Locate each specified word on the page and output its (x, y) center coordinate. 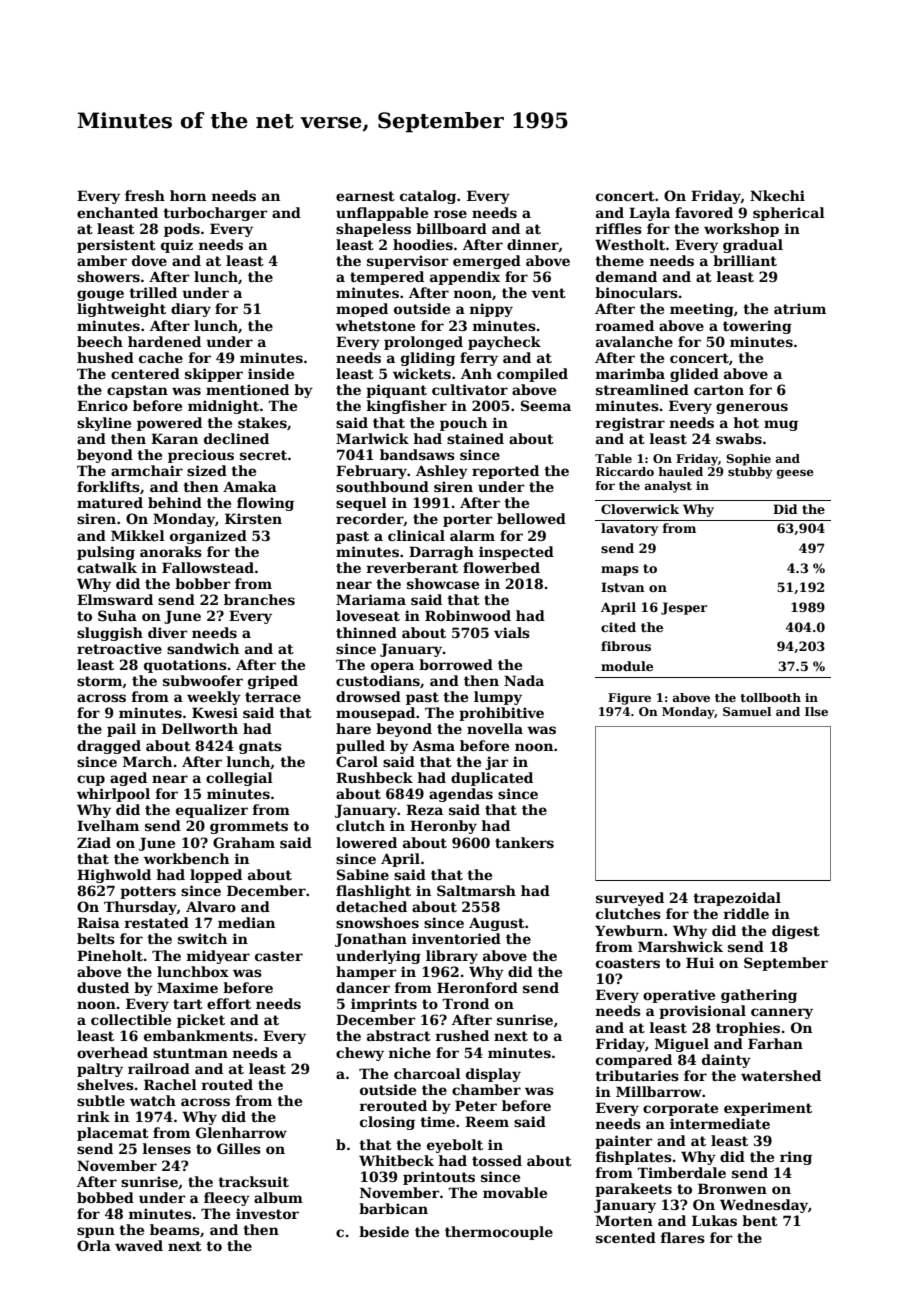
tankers (524, 842)
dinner (533, 245)
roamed (624, 325)
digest (796, 932)
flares (682, 1237)
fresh (145, 195)
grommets (249, 827)
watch (153, 1100)
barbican (393, 1208)
